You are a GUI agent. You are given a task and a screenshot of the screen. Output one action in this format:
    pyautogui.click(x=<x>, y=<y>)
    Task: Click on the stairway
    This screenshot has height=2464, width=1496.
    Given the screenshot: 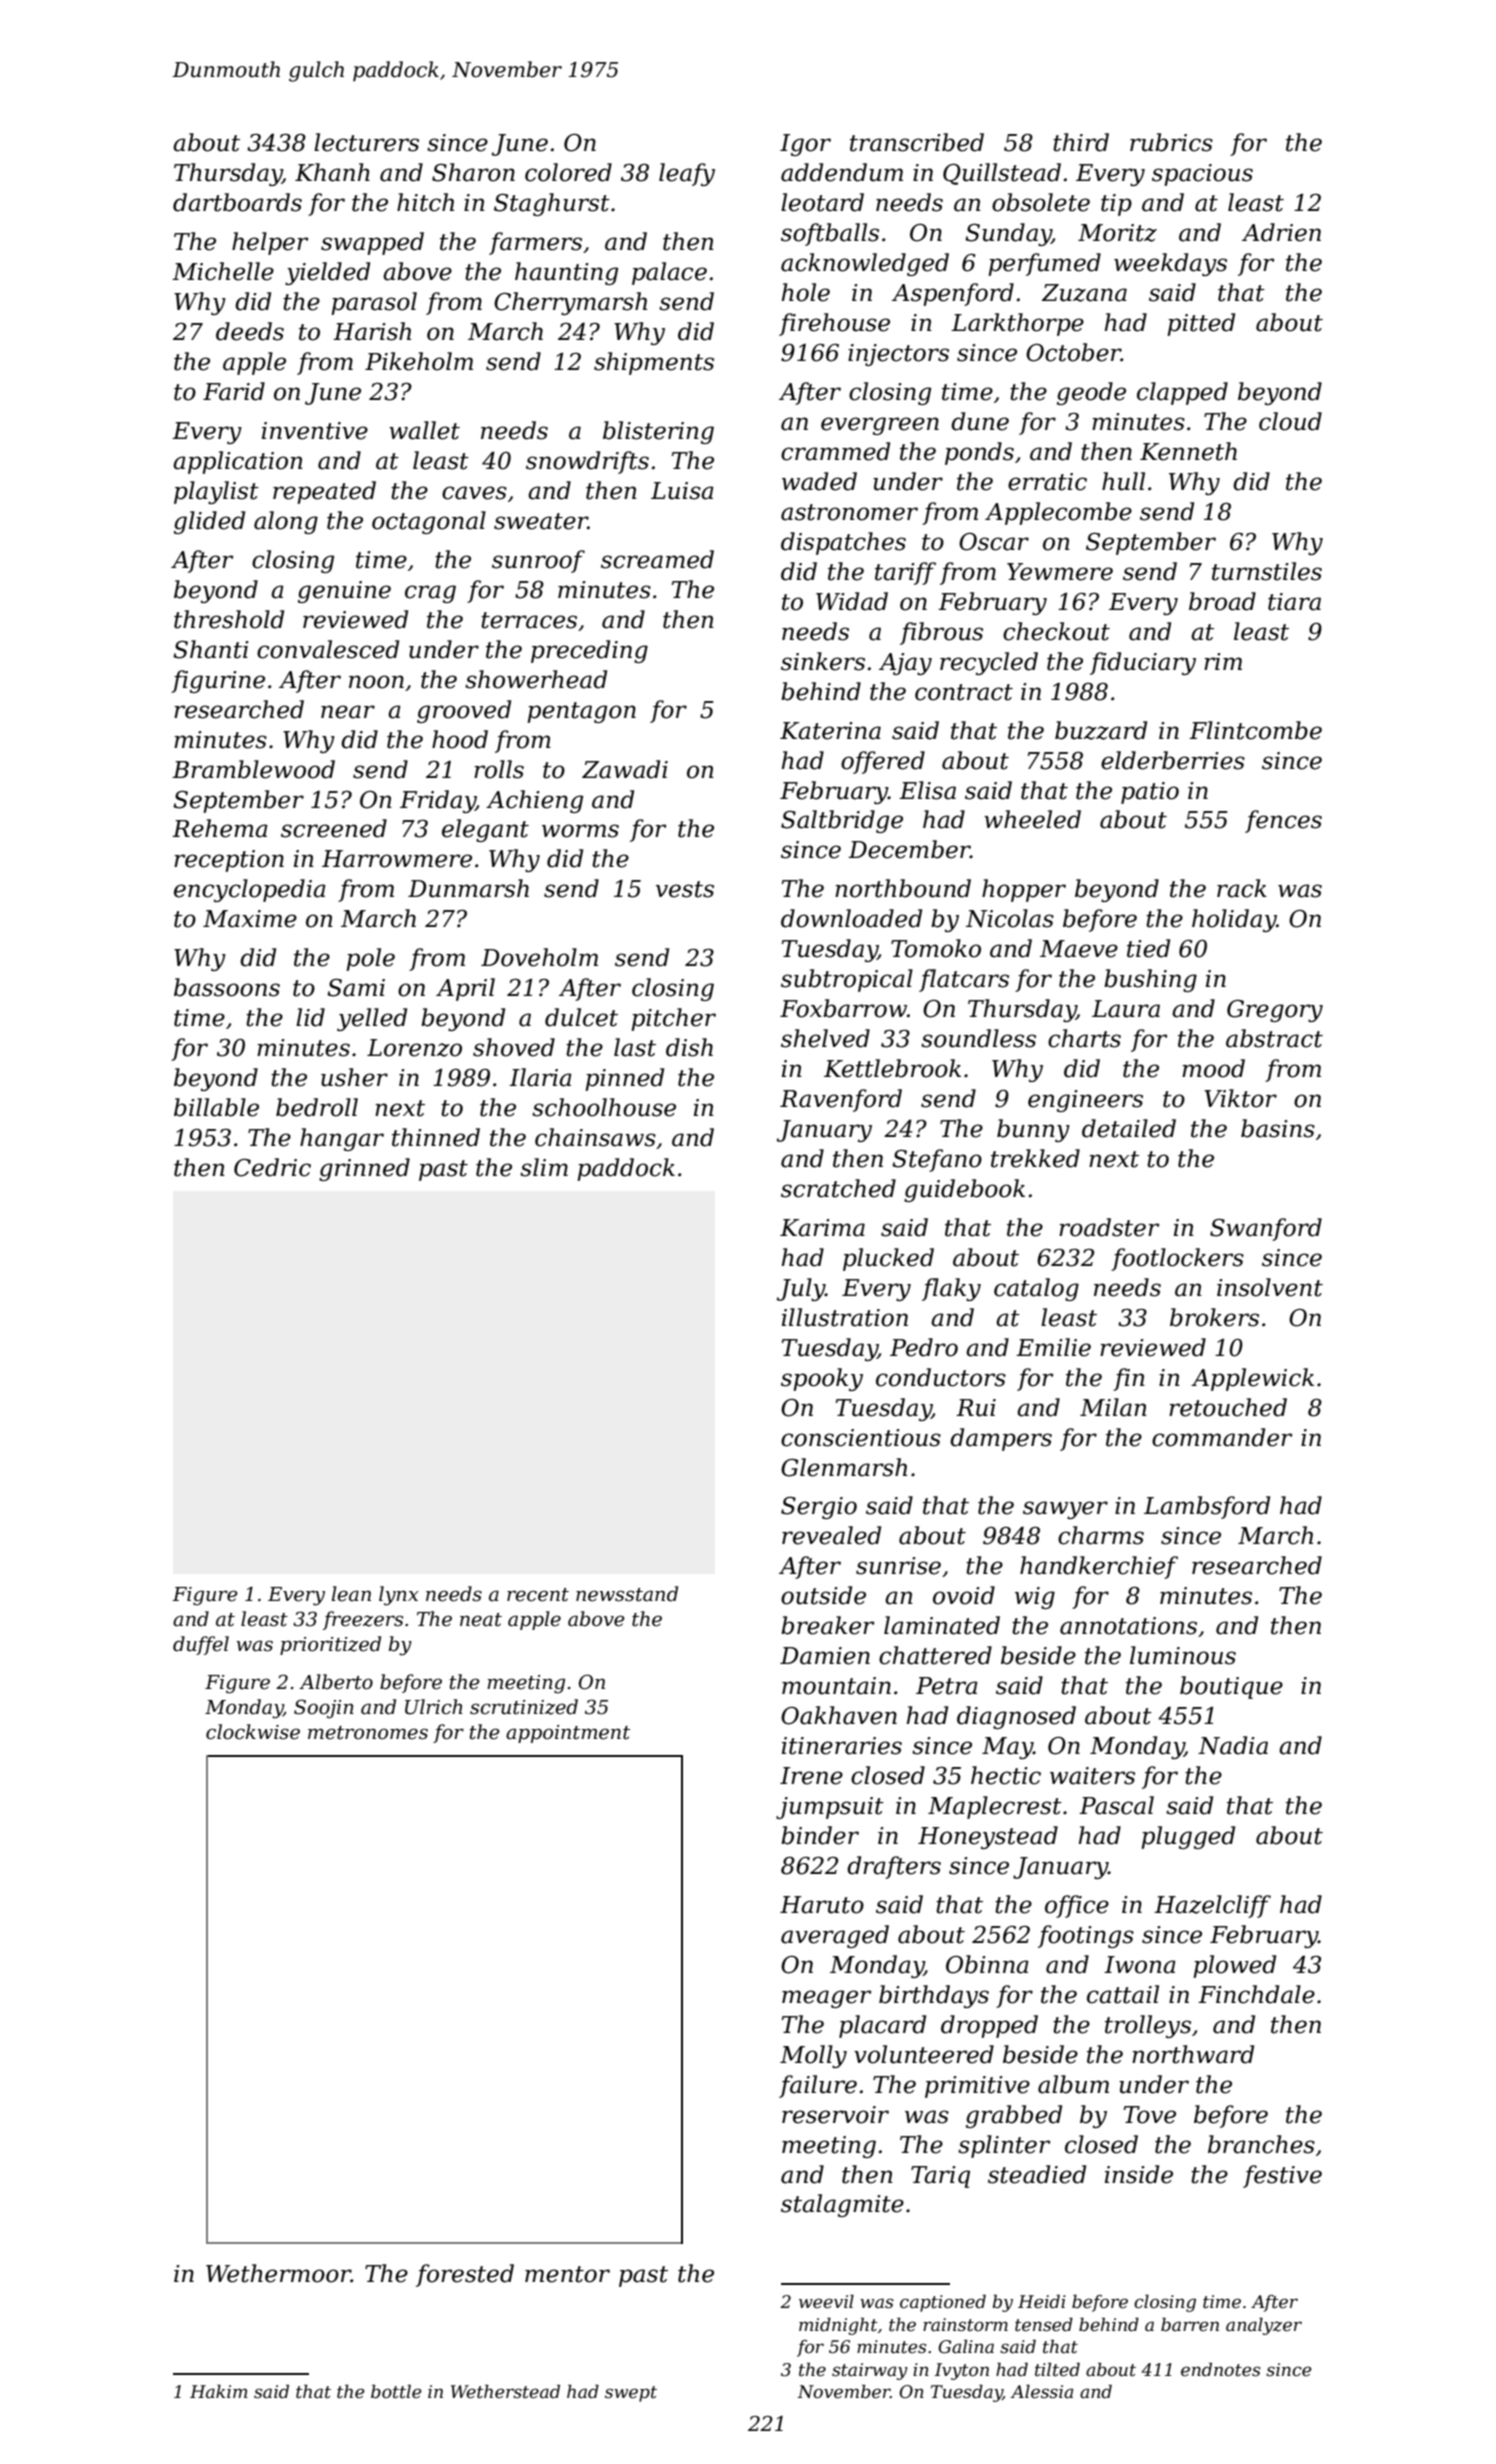 What is the action you would take?
    pyautogui.click(x=870, y=2371)
